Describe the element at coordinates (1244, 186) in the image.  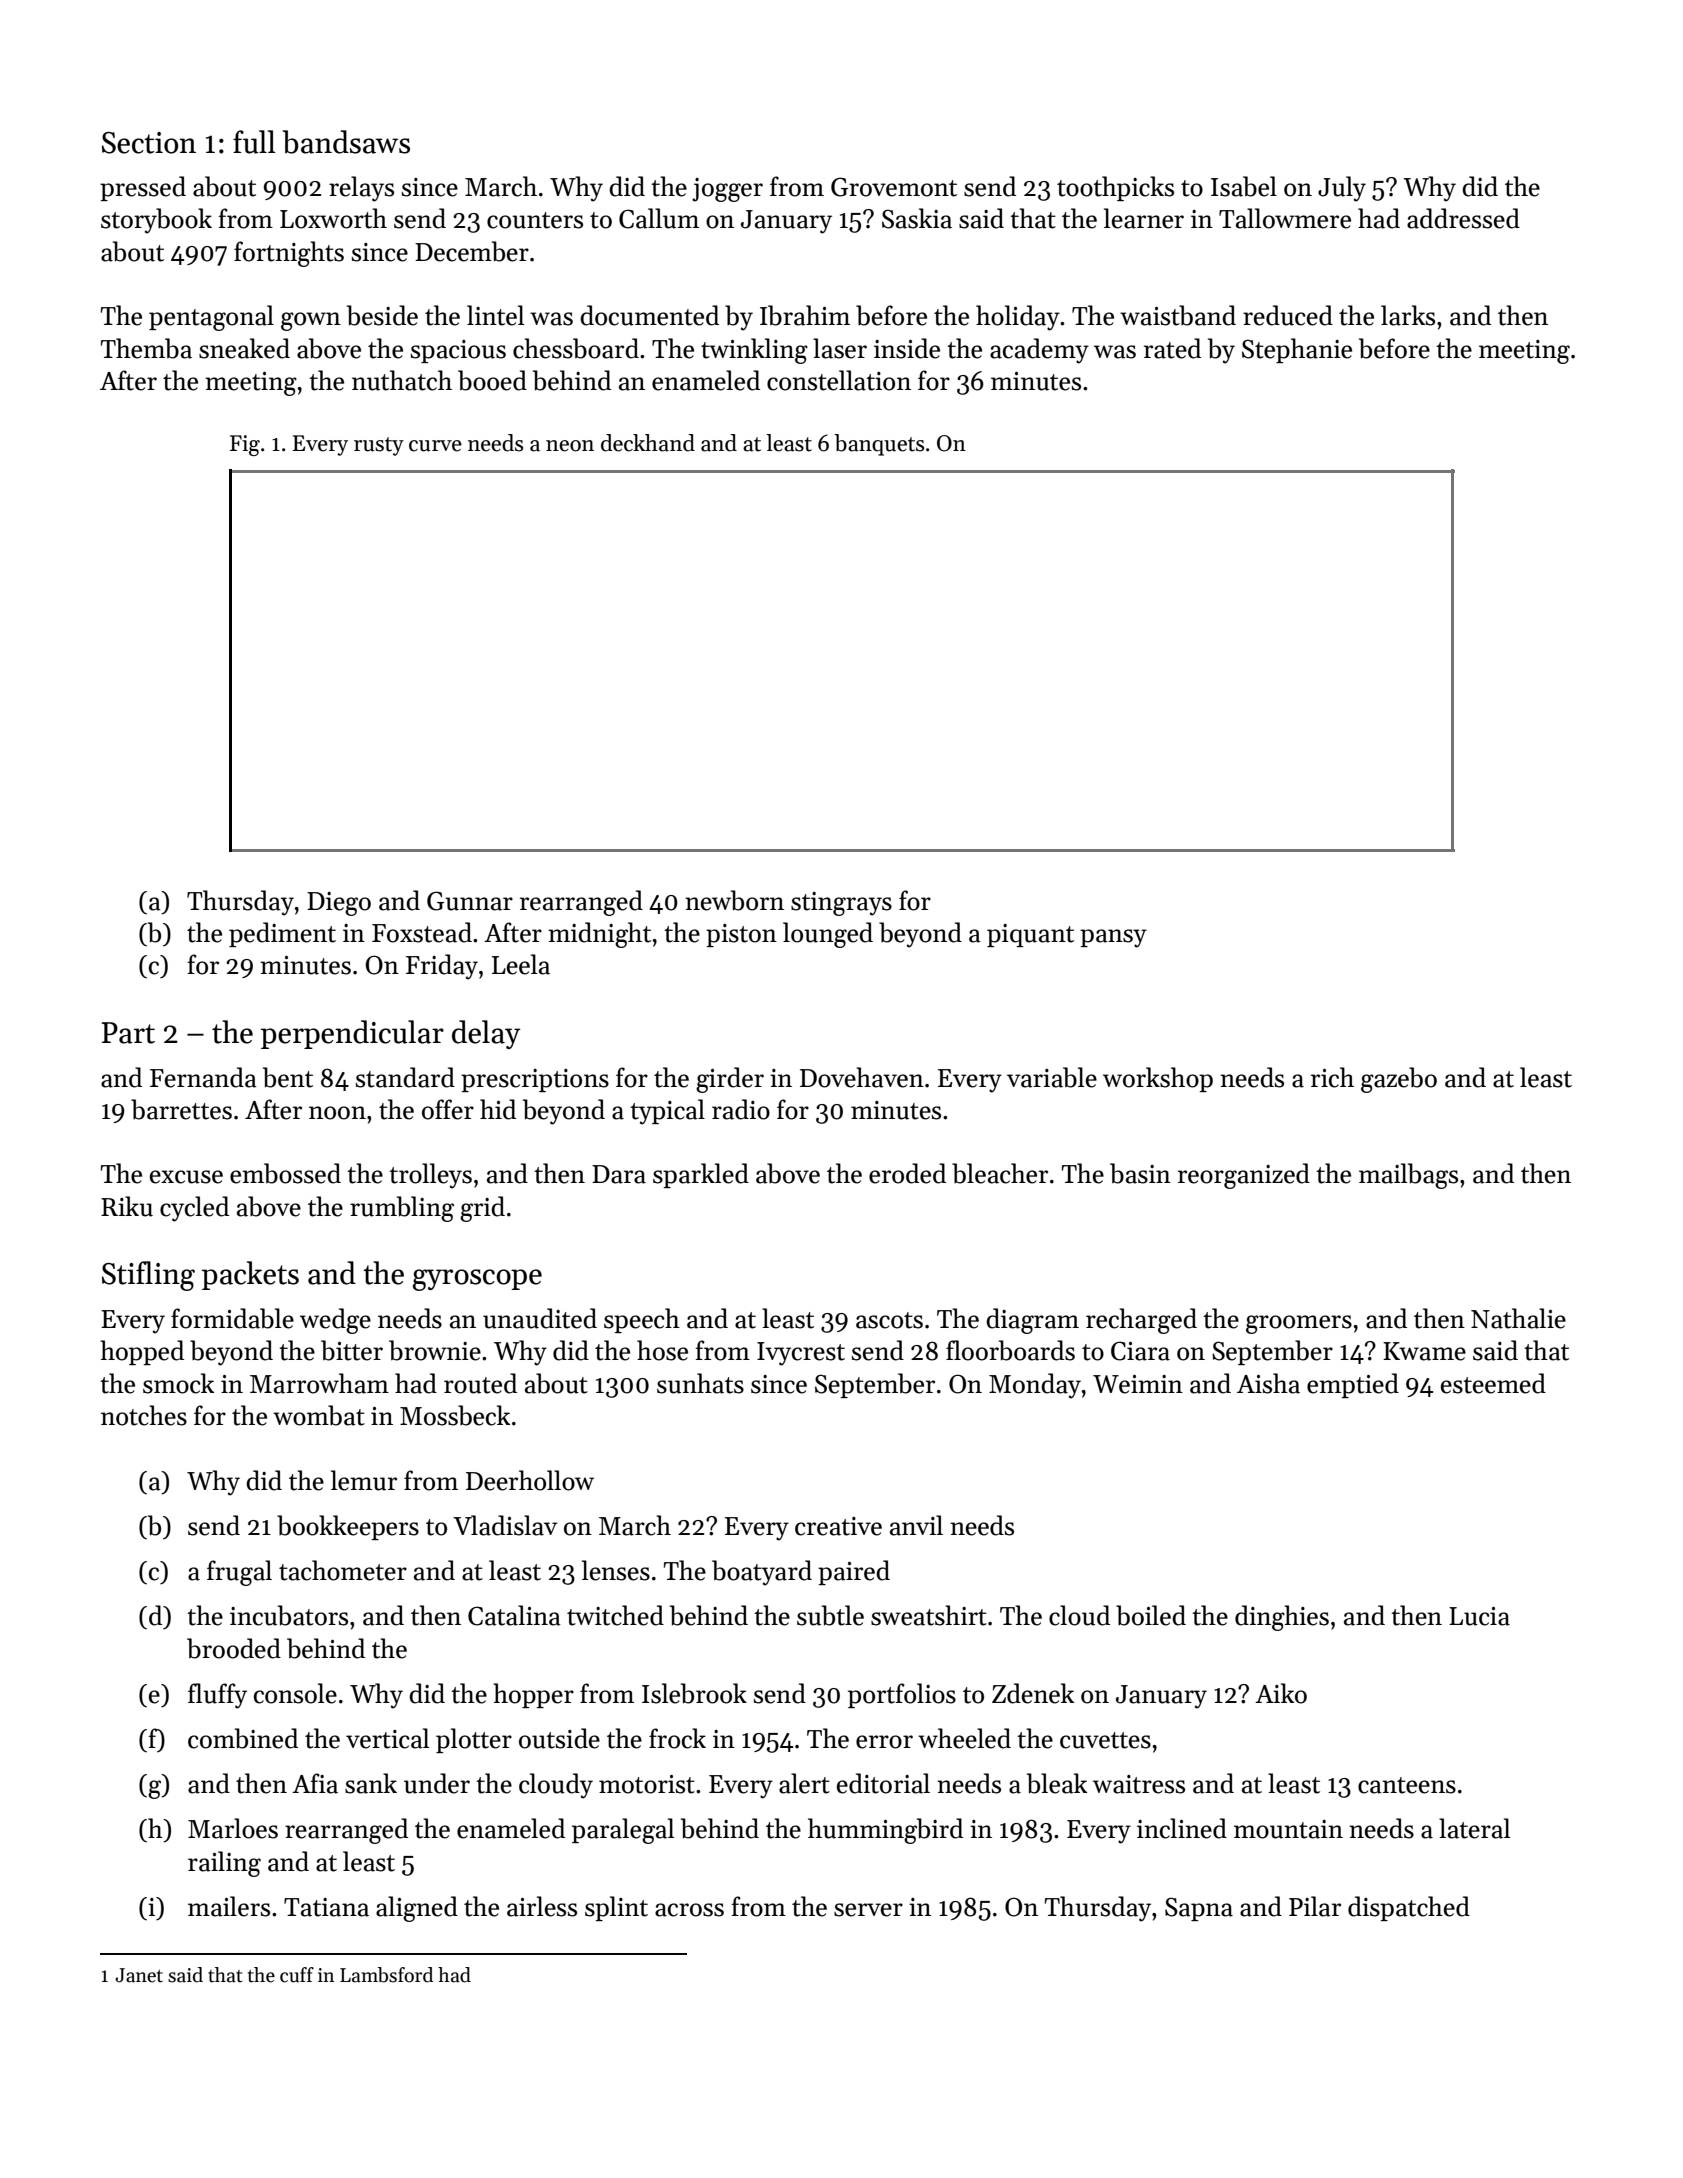
I see `Isabel` at that location.
